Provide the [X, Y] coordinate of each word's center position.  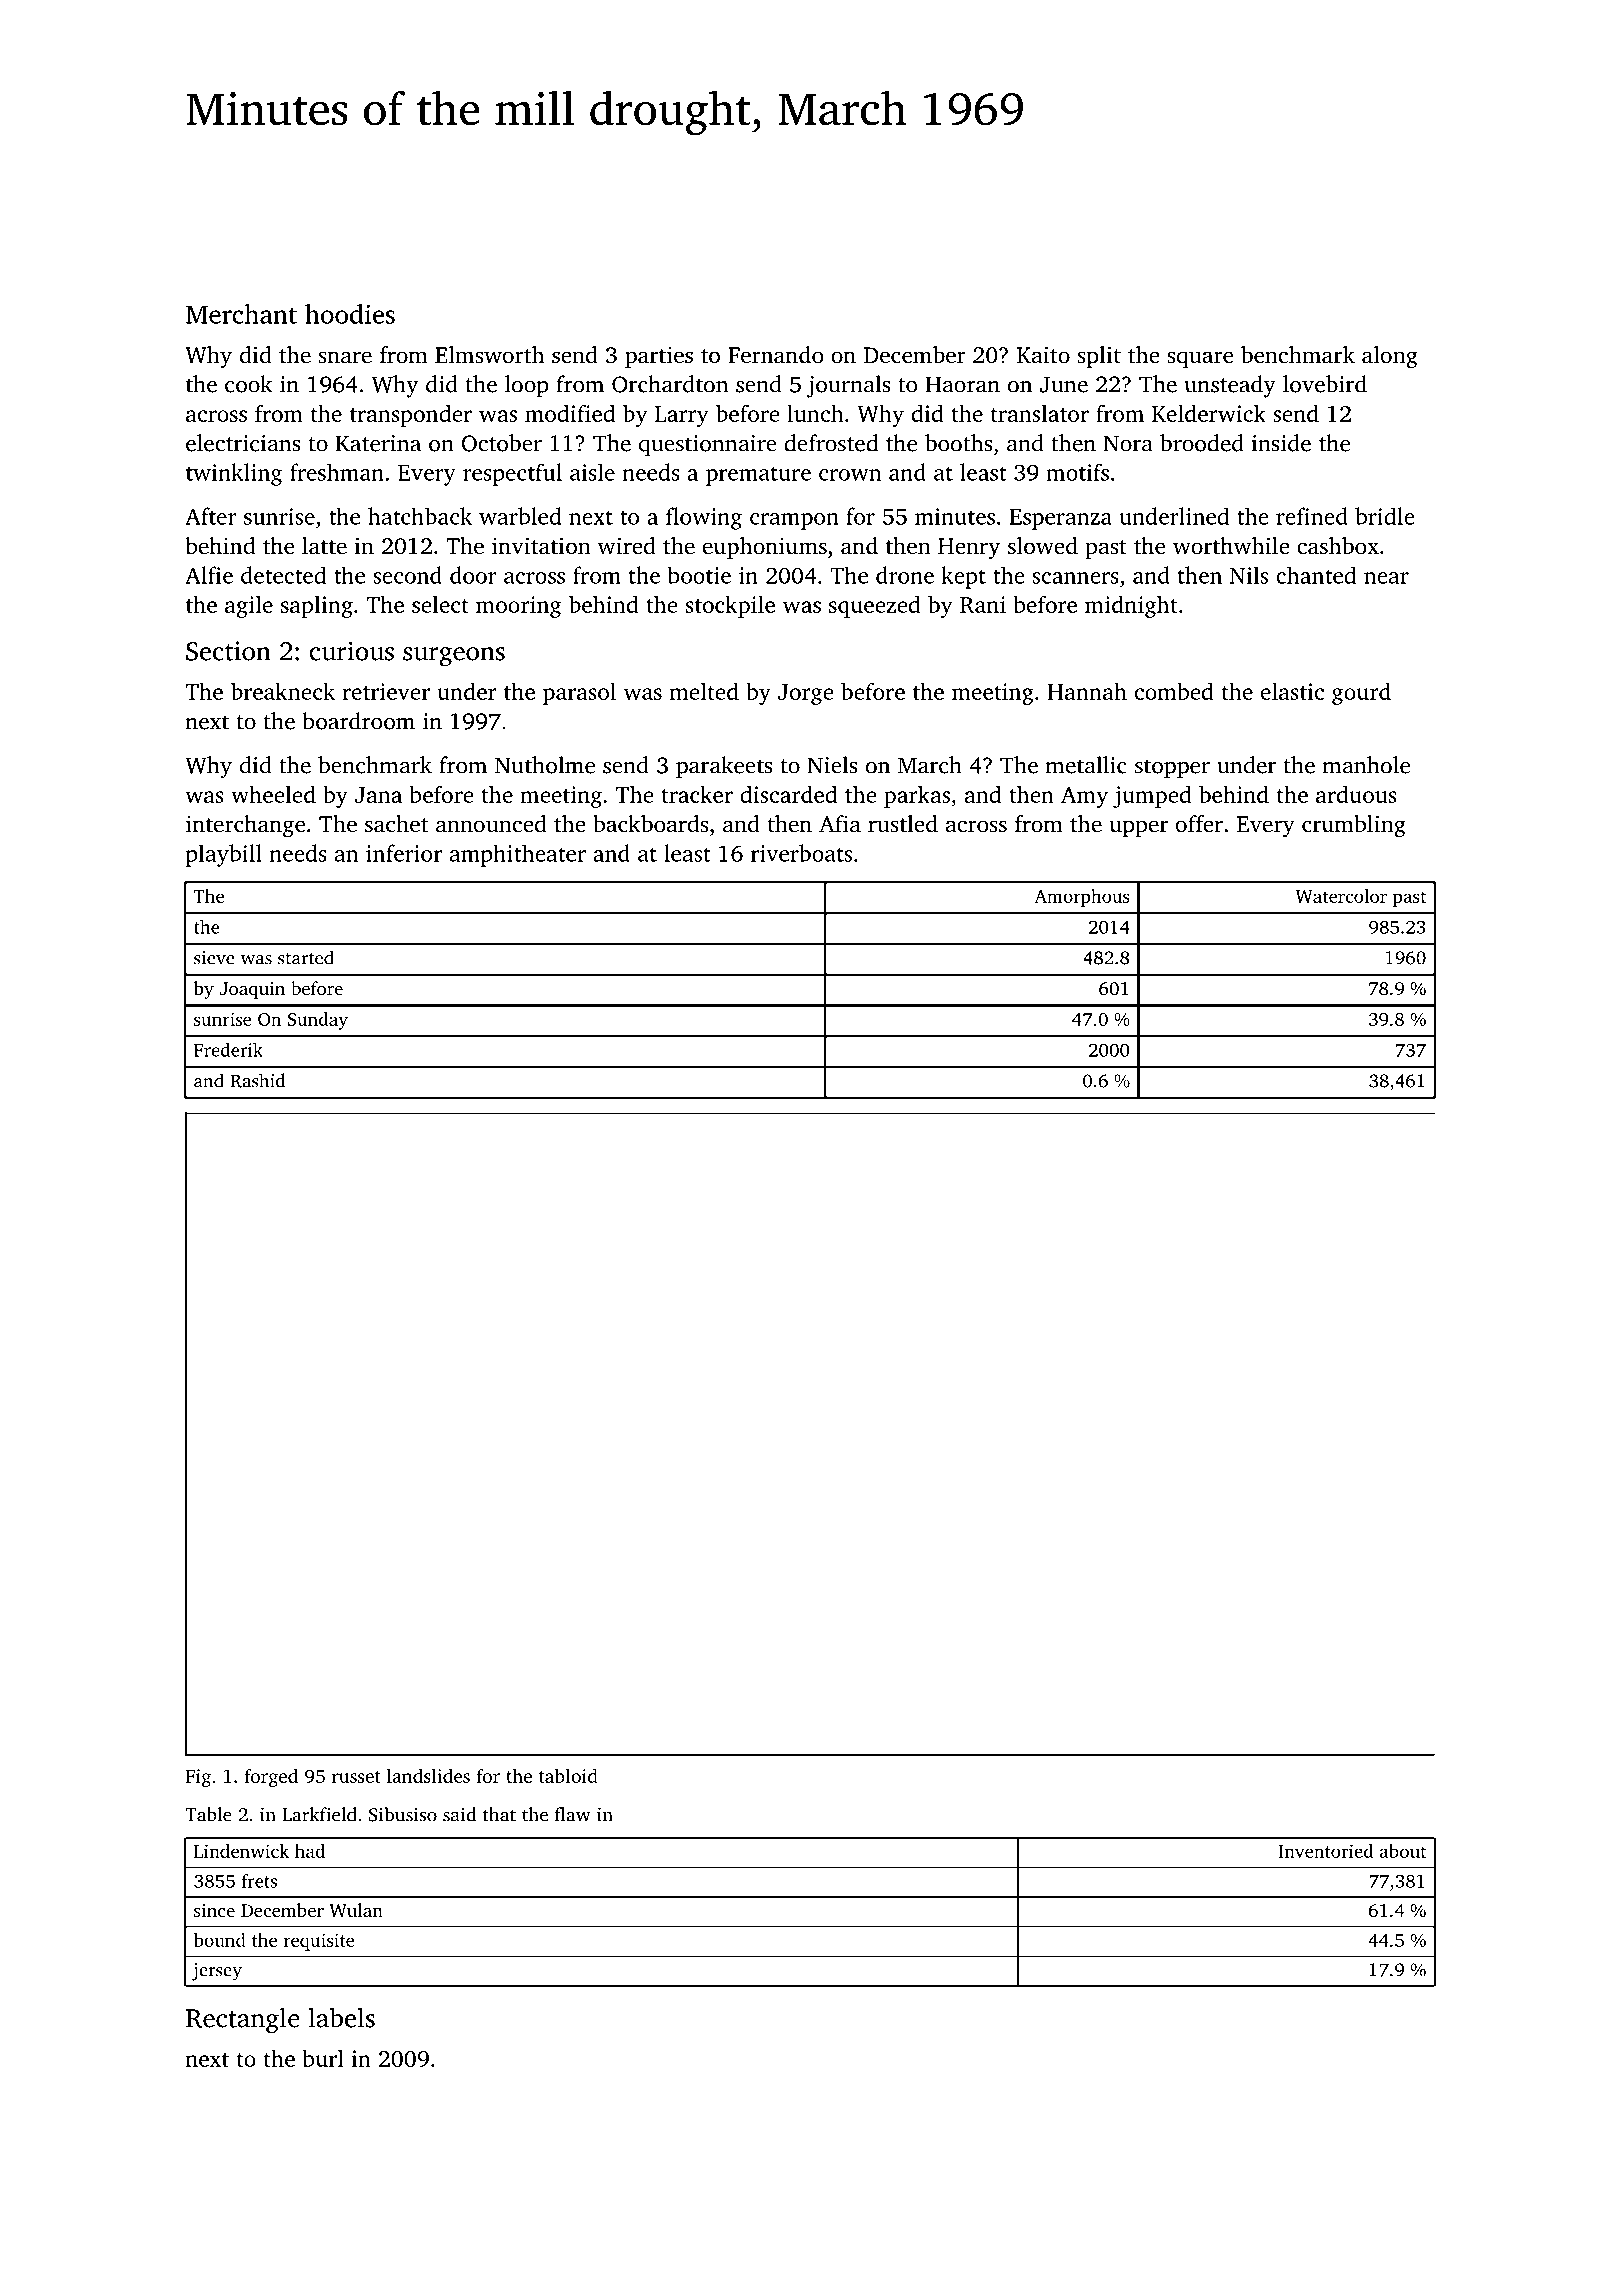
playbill [224, 855]
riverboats [801, 853]
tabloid [568, 1775]
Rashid [257, 1080]
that [499, 1814]
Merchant [241, 314]
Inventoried [1326, 1851]
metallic [1086, 765]
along [1390, 357]
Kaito [1043, 354]
